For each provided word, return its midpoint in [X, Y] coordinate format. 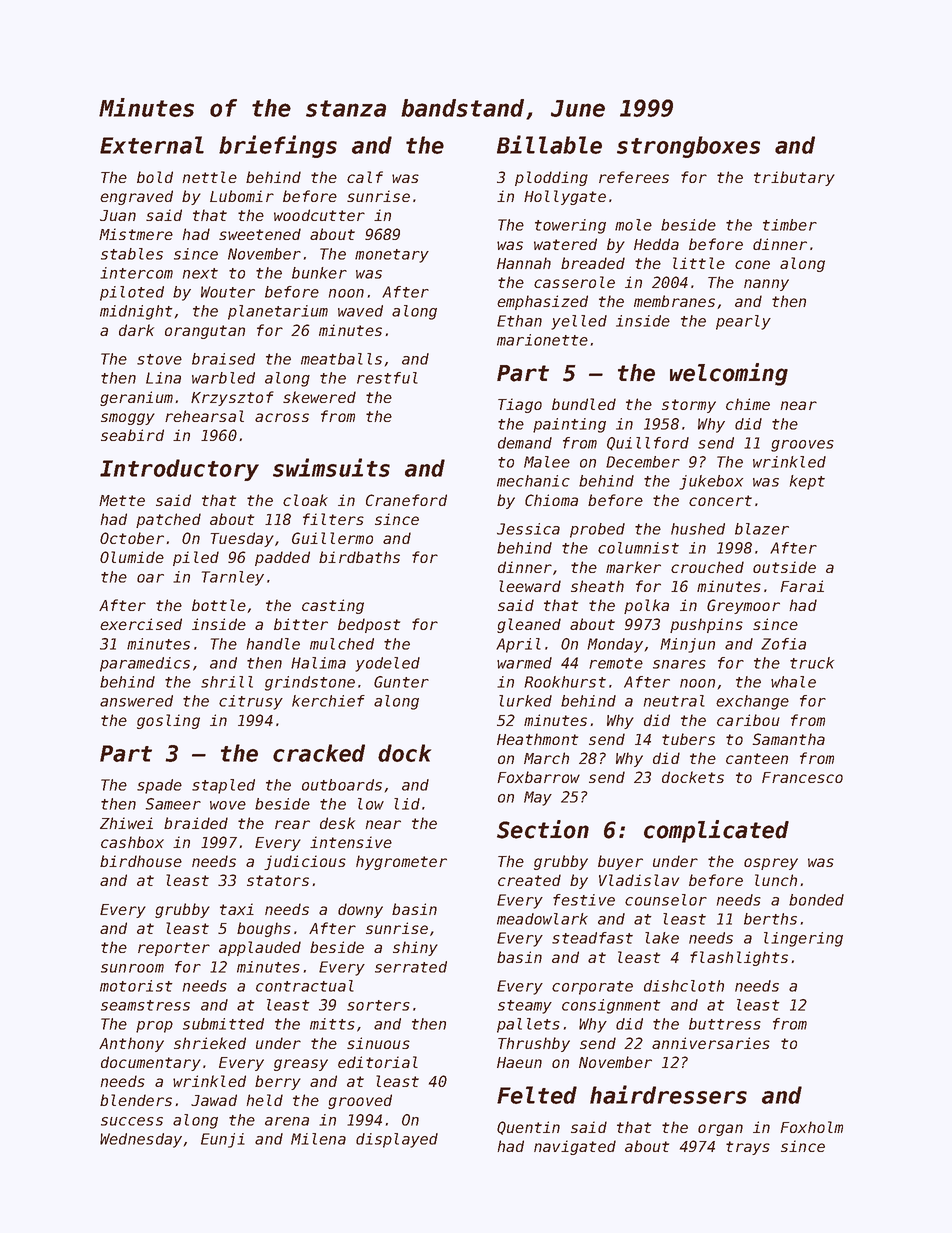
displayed [397, 1140]
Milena [318, 1139]
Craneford [406, 500]
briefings [278, 146]
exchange [752, 702]
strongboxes [688, 147]
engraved [136, 197]
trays [748, 1148]
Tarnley [233, 578]
